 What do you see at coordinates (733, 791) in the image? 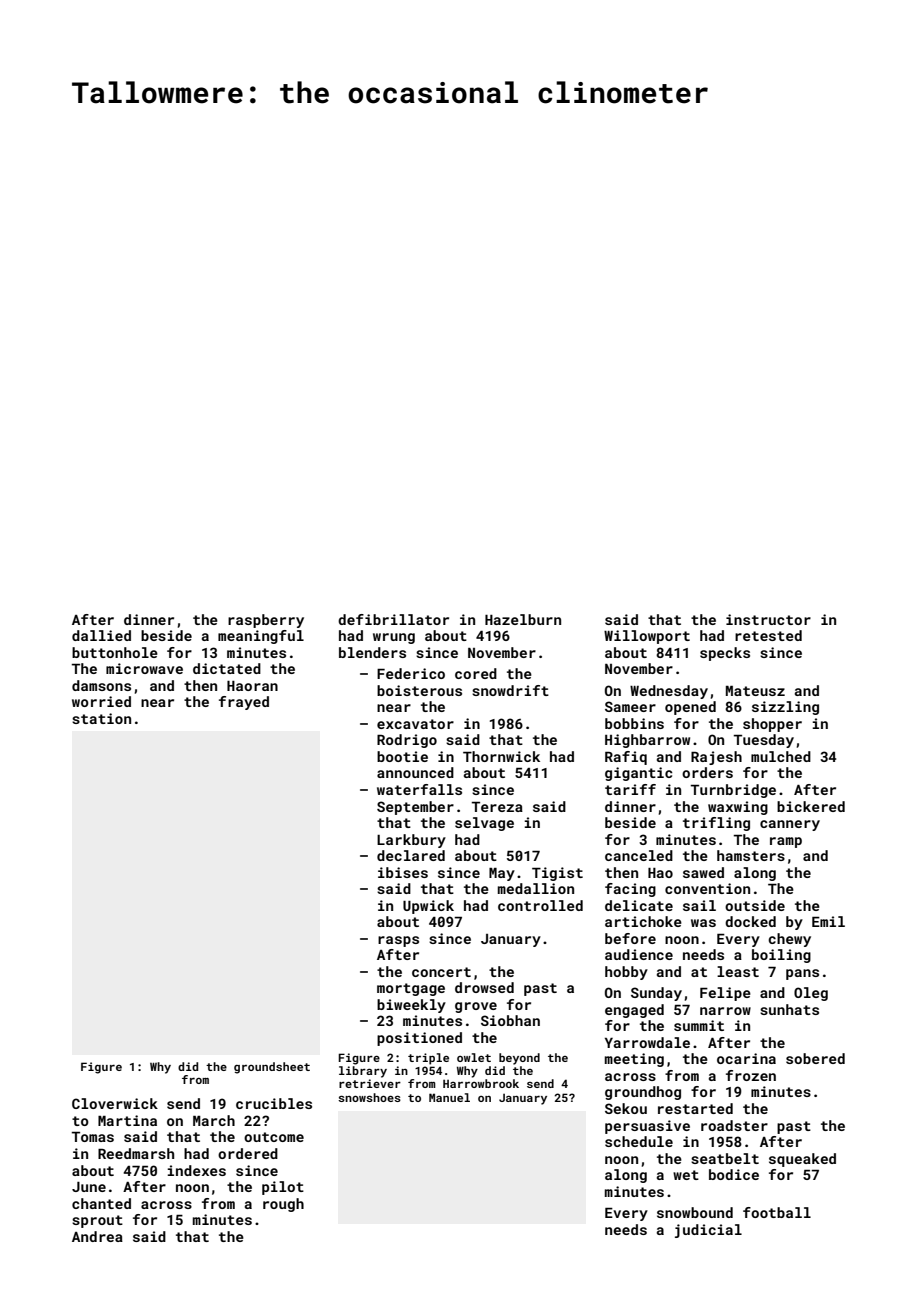
I see `Turnbridge` at bounding box center [733, 791].
